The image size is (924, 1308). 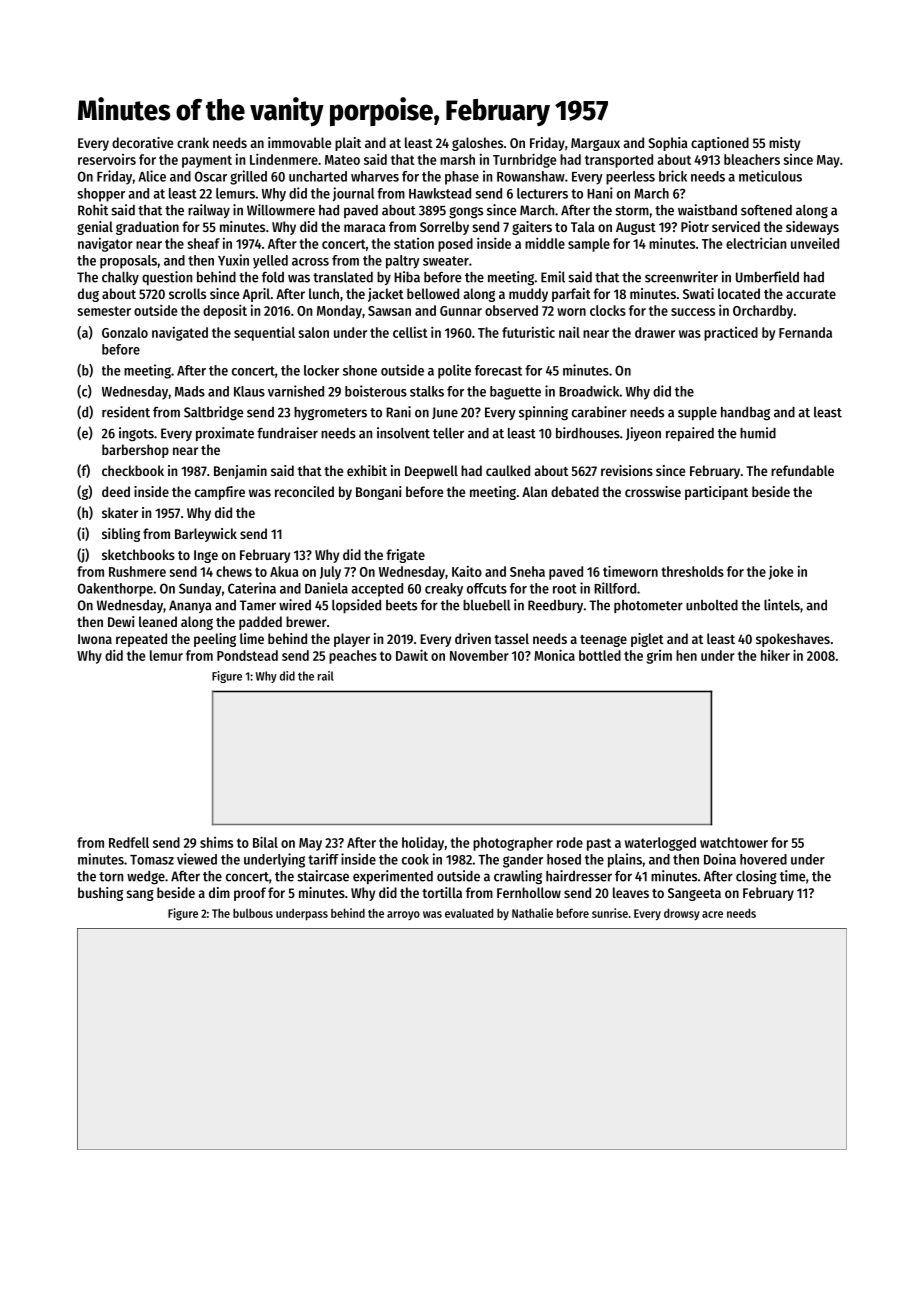 What do you see at coordinates (216, 842) in the page?
I see `shims` at bounding box center [216, 842].
